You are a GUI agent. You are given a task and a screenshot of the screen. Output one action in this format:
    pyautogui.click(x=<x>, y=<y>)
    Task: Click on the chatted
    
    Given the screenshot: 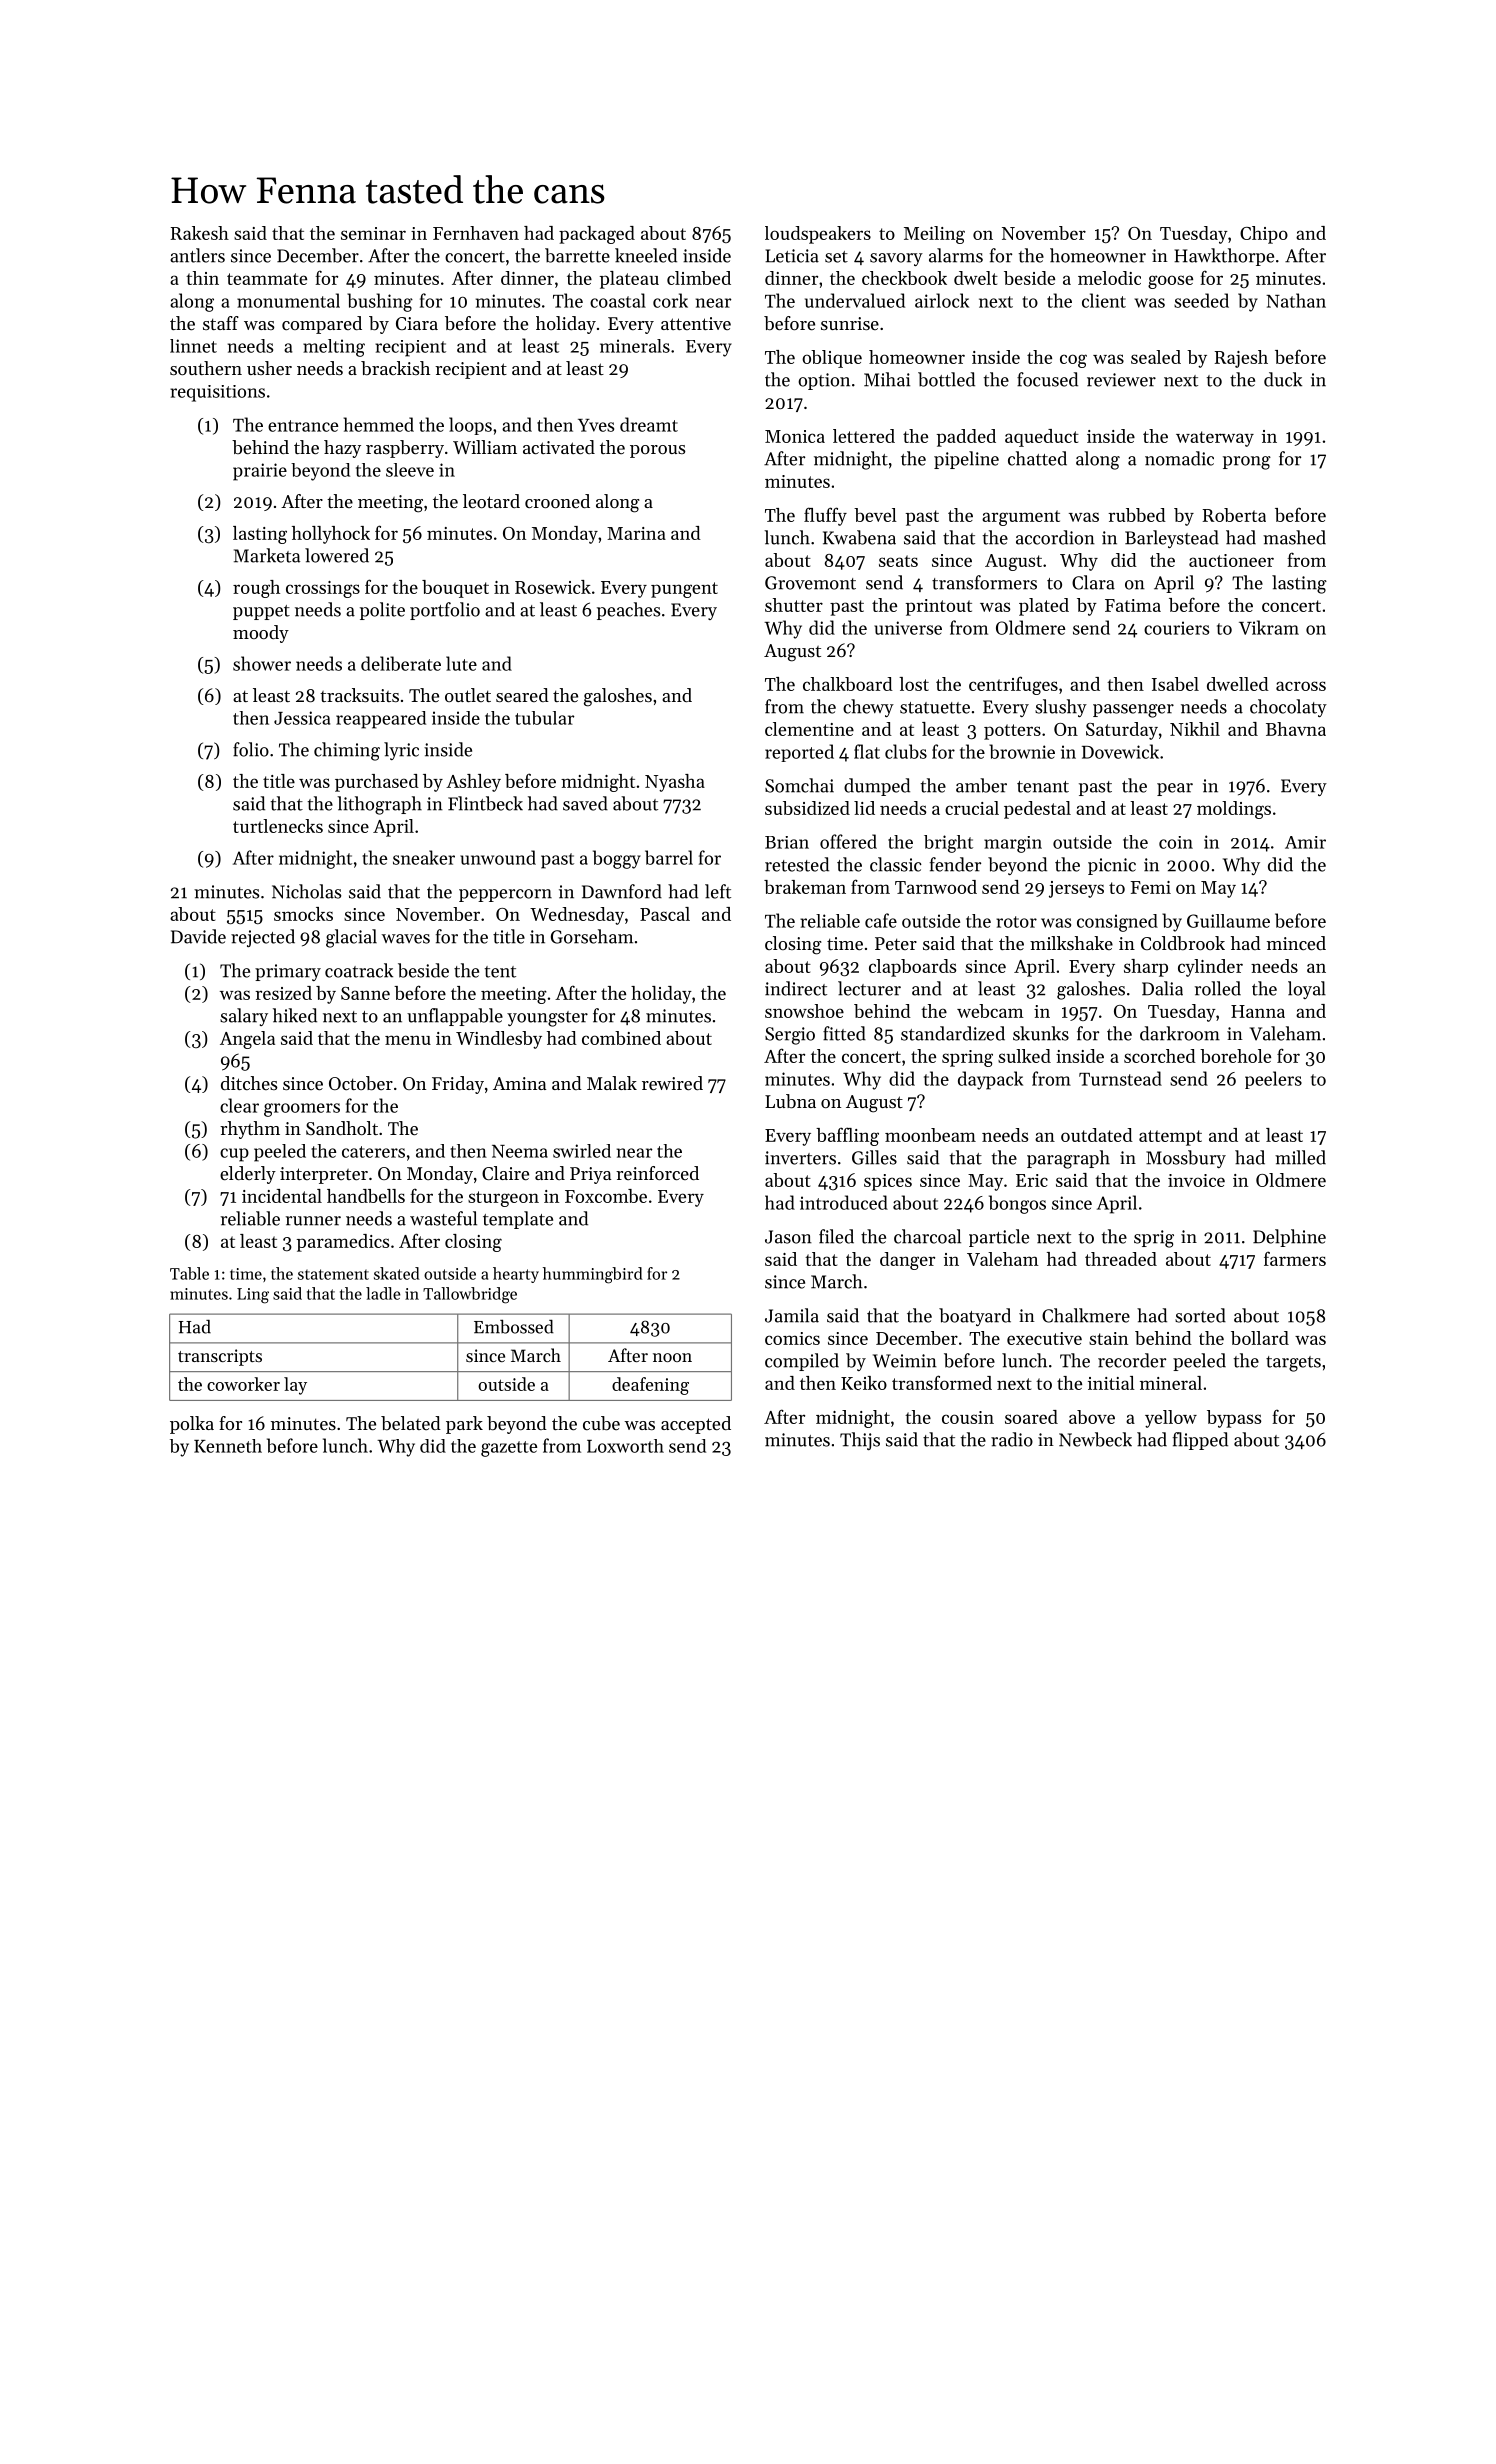 What is the action you would take?
    pyautogui.click(x=1037, y=458)
